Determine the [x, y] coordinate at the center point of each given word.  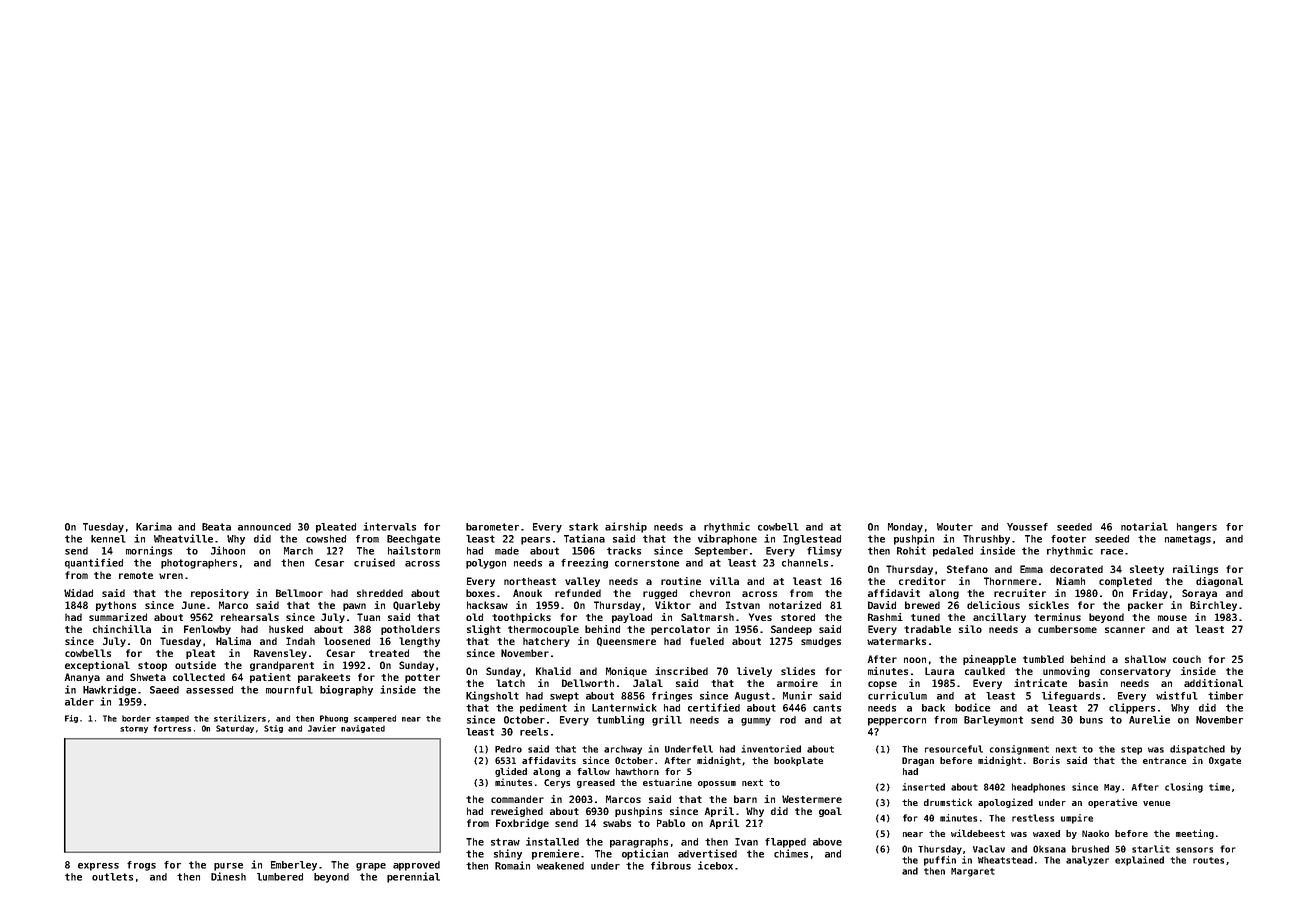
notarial [1144, 526]
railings [1195, 570]
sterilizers [240, 718]
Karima [154, 526]
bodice [972, 707]
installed [552, 841]
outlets [112, 877]
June [193, 605]
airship [626, 527]
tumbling [620, 720]
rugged [660, 594]
